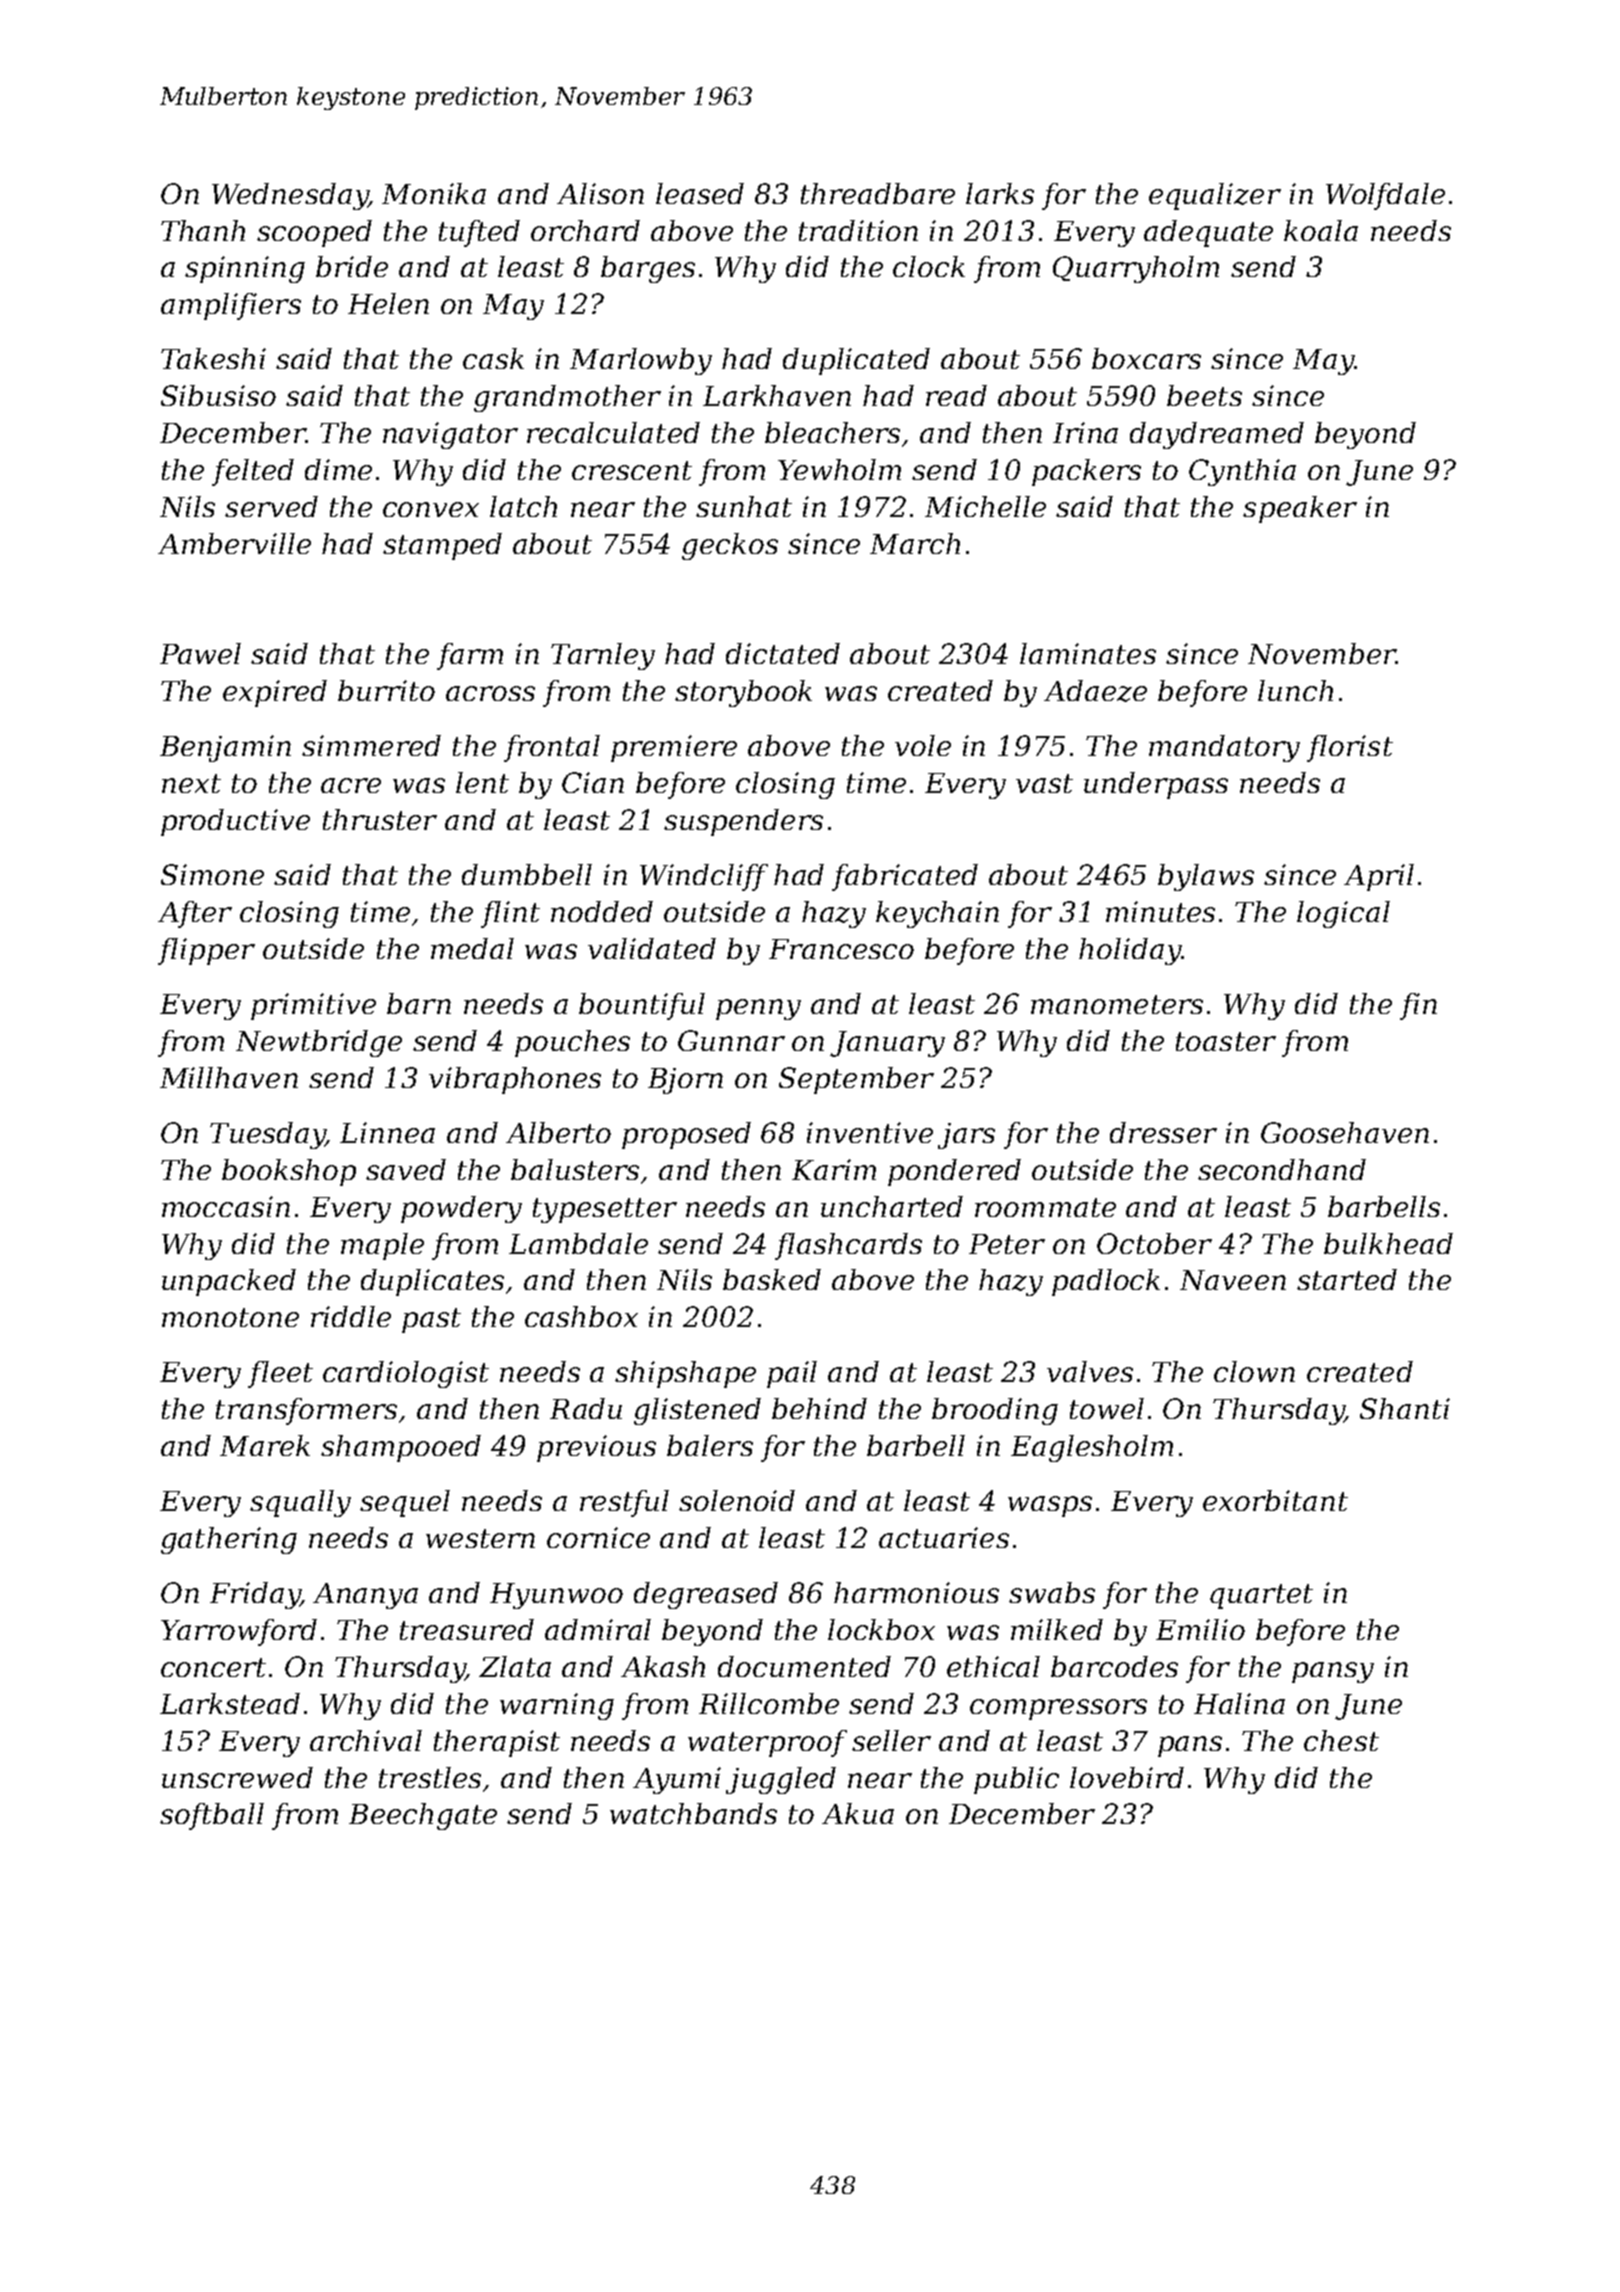 The width and height of the screenshot is (1620, 2292). What do you see at coordinates (275, 693) in the screenshot?
I see `expired` at bounding box center [275, 693].
